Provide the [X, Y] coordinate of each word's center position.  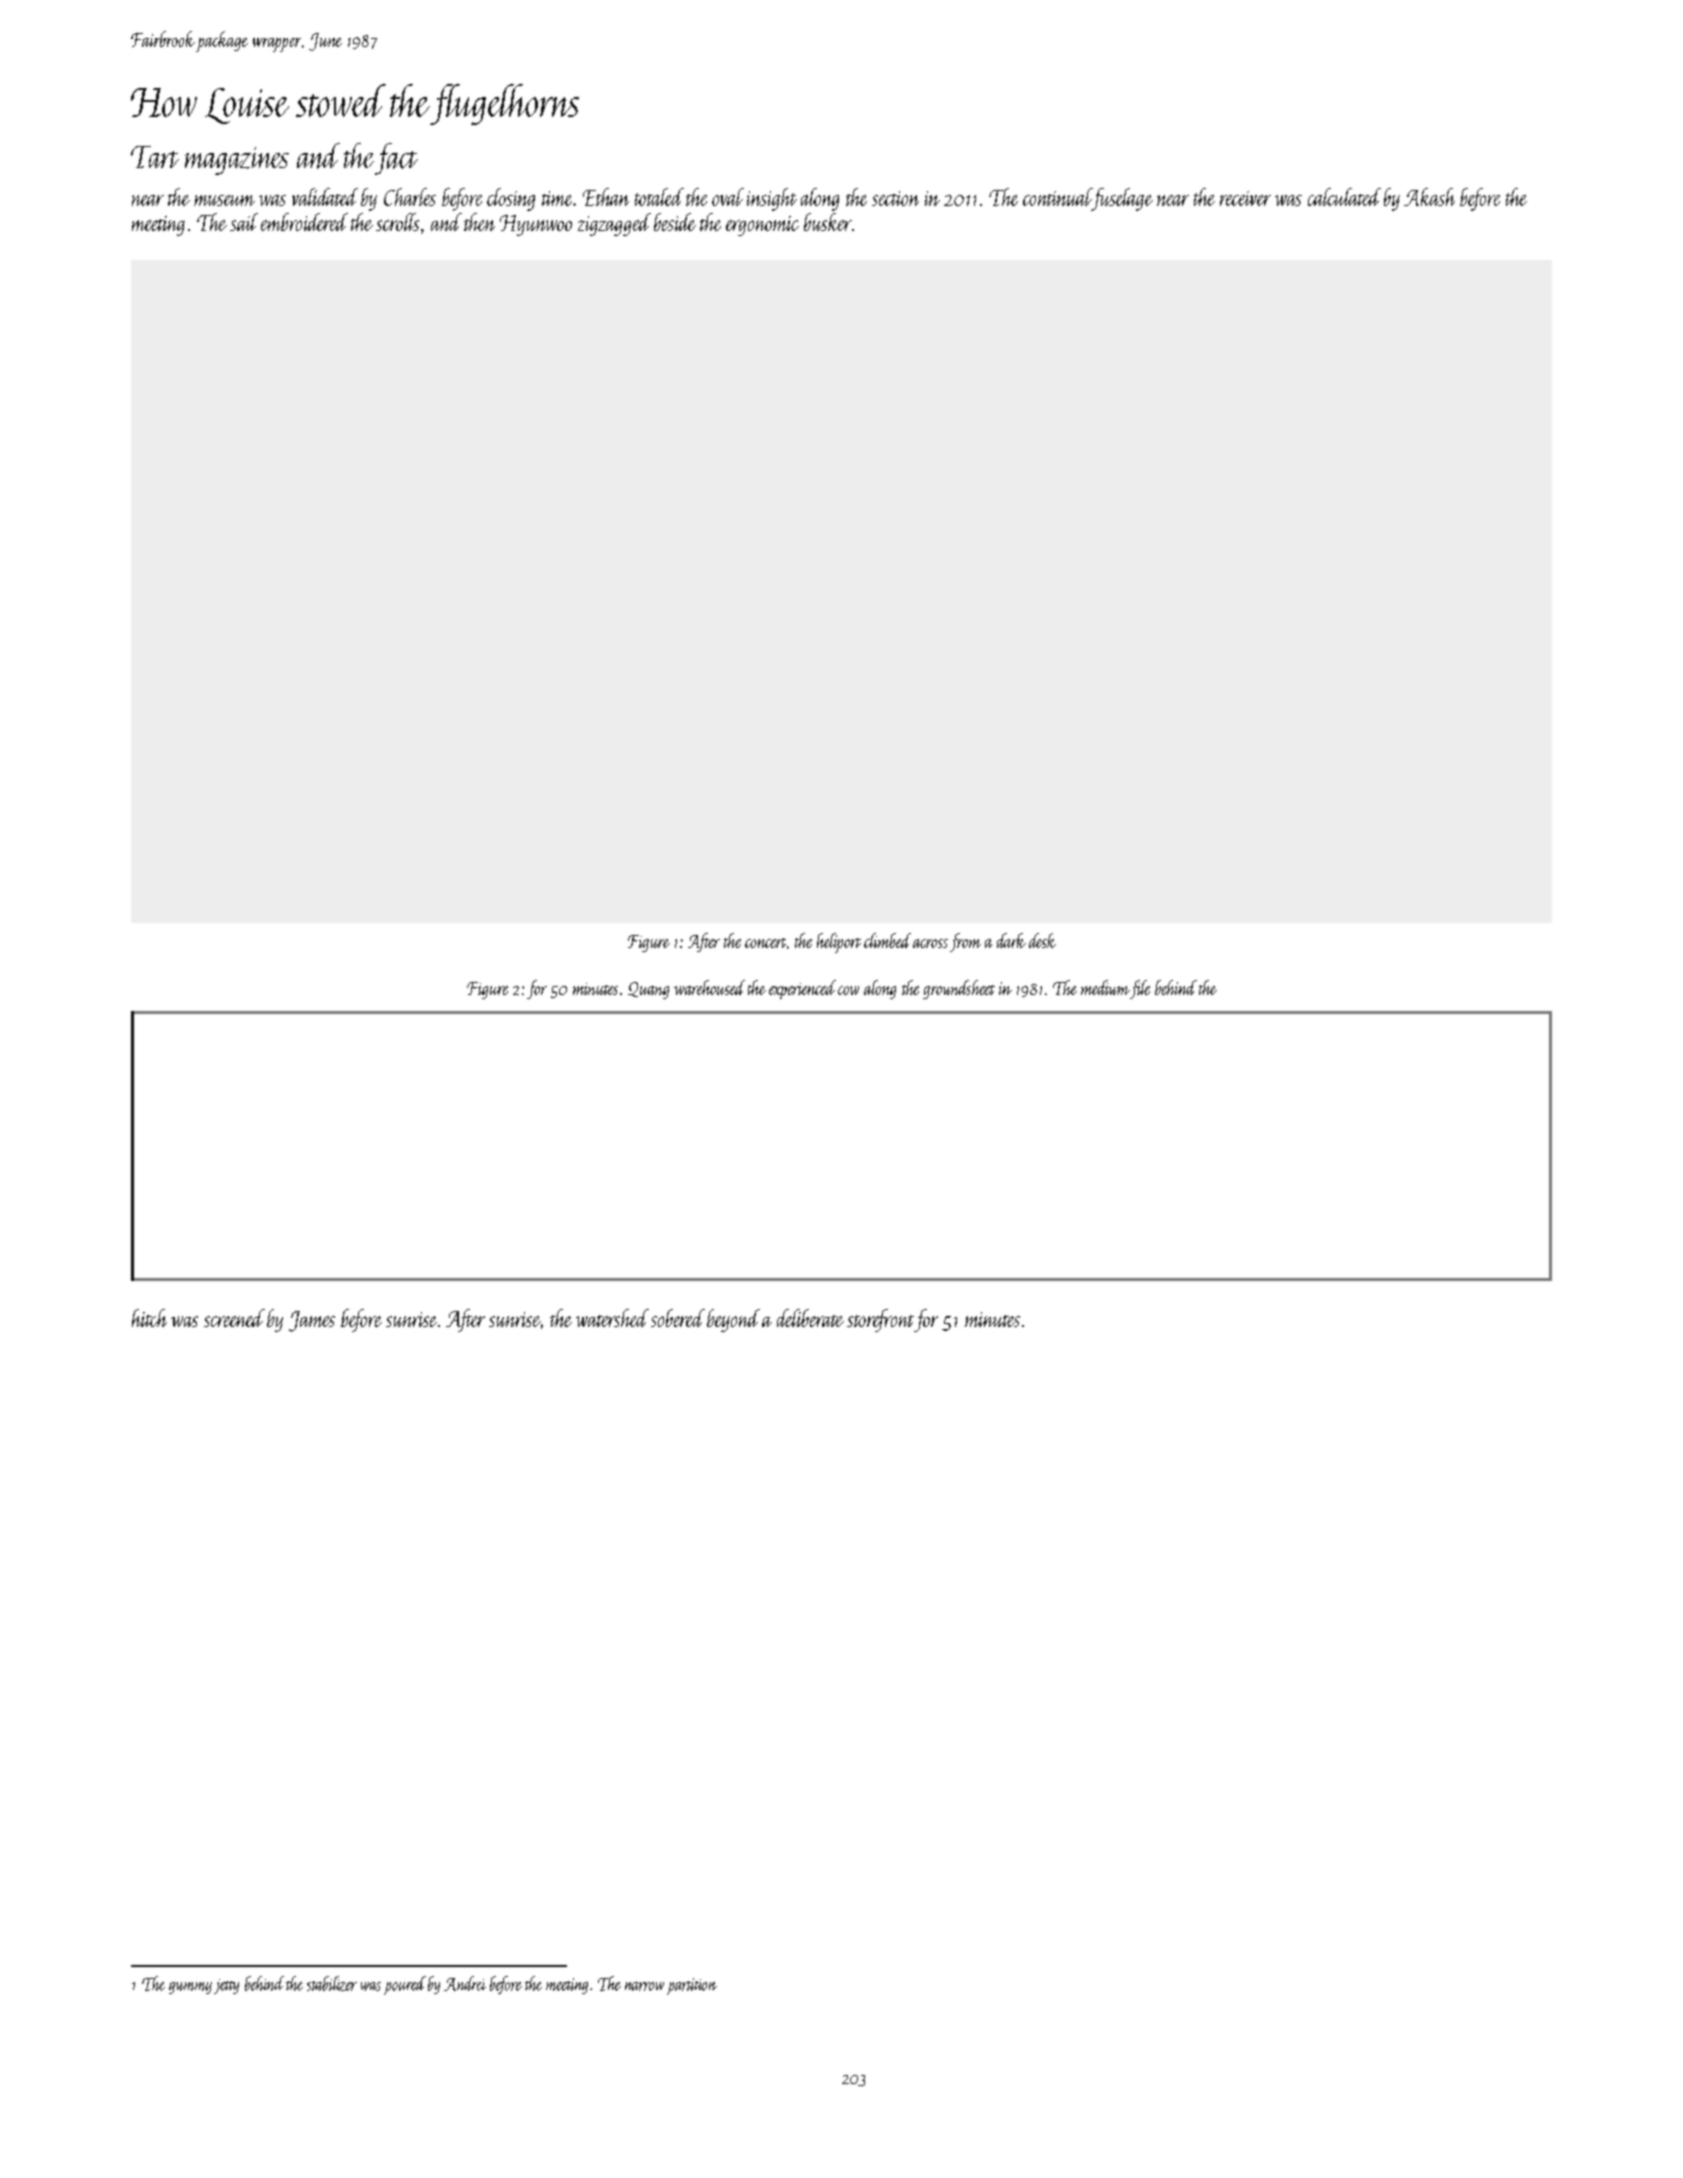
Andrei [465, 1983]
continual [1057, 197]
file [1140, 989]
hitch [149, 1318]
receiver [1245, 198]
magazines [237, 161]
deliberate [810, 1318]
